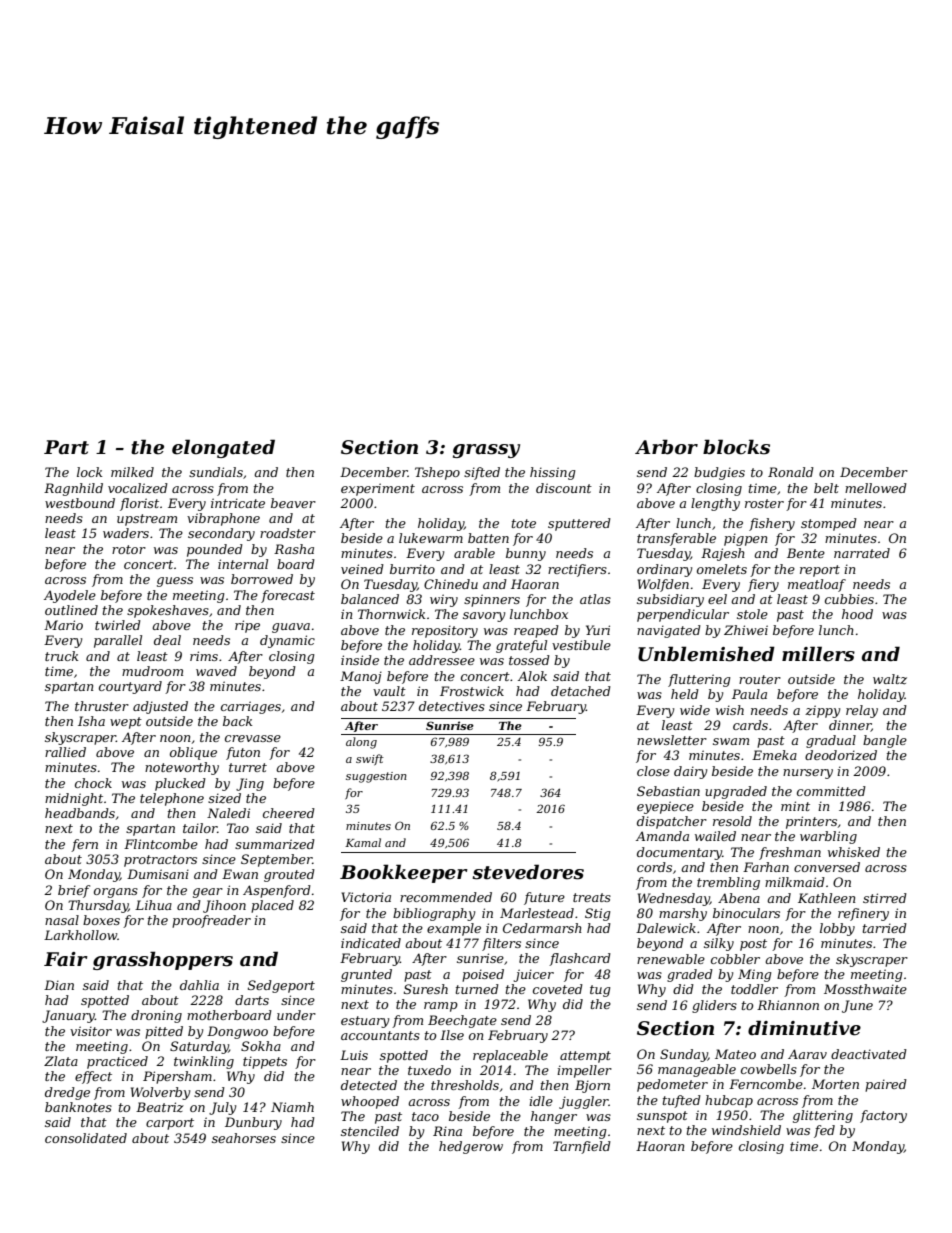 The image size is (952, 1233). What do you see at coordinates (437, 473) in the screenshot?
I see `Tshepo` at bounding box center [437, 473].
